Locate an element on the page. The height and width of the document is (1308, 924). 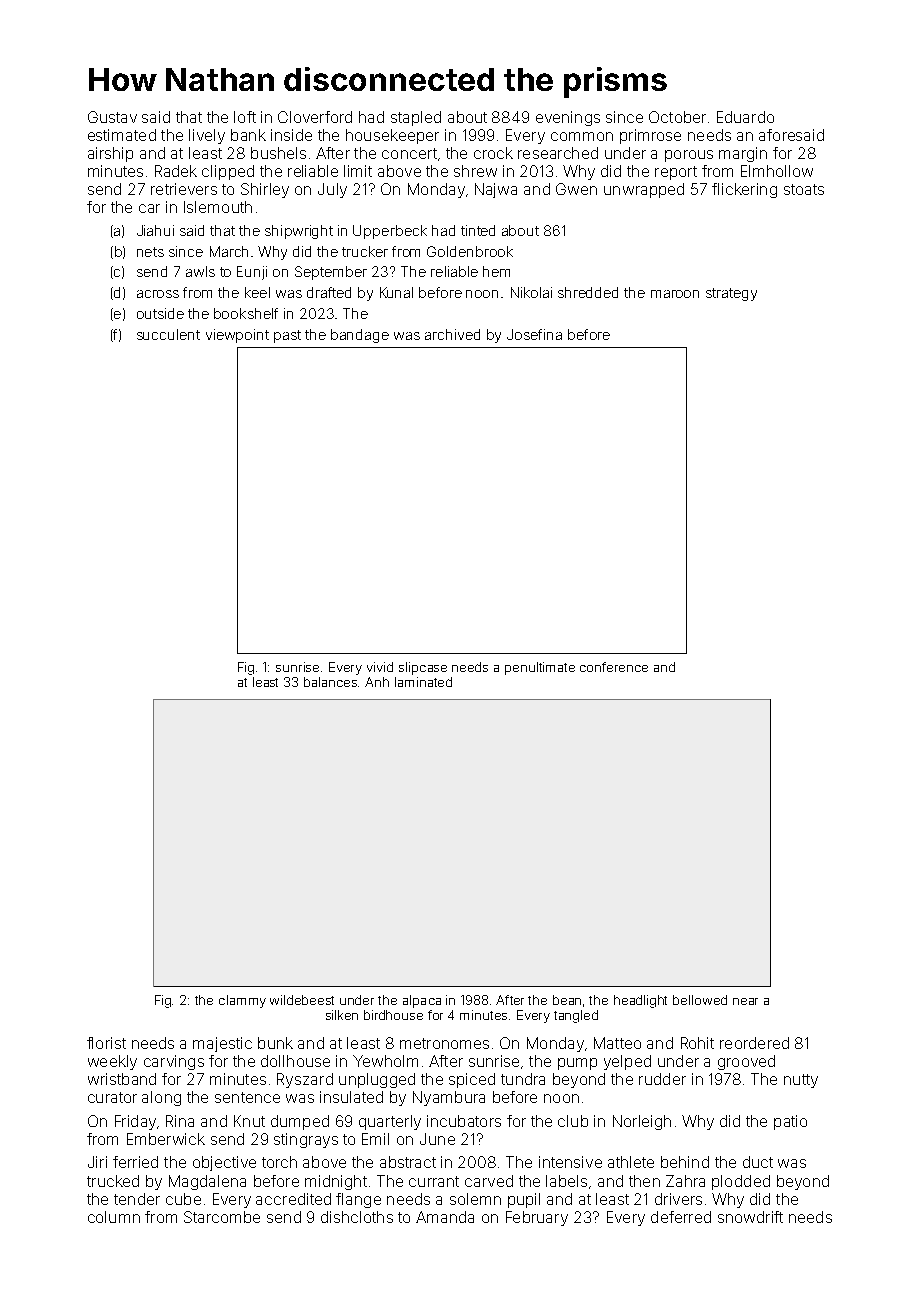
evenings is located at coordinates (568, 118).
